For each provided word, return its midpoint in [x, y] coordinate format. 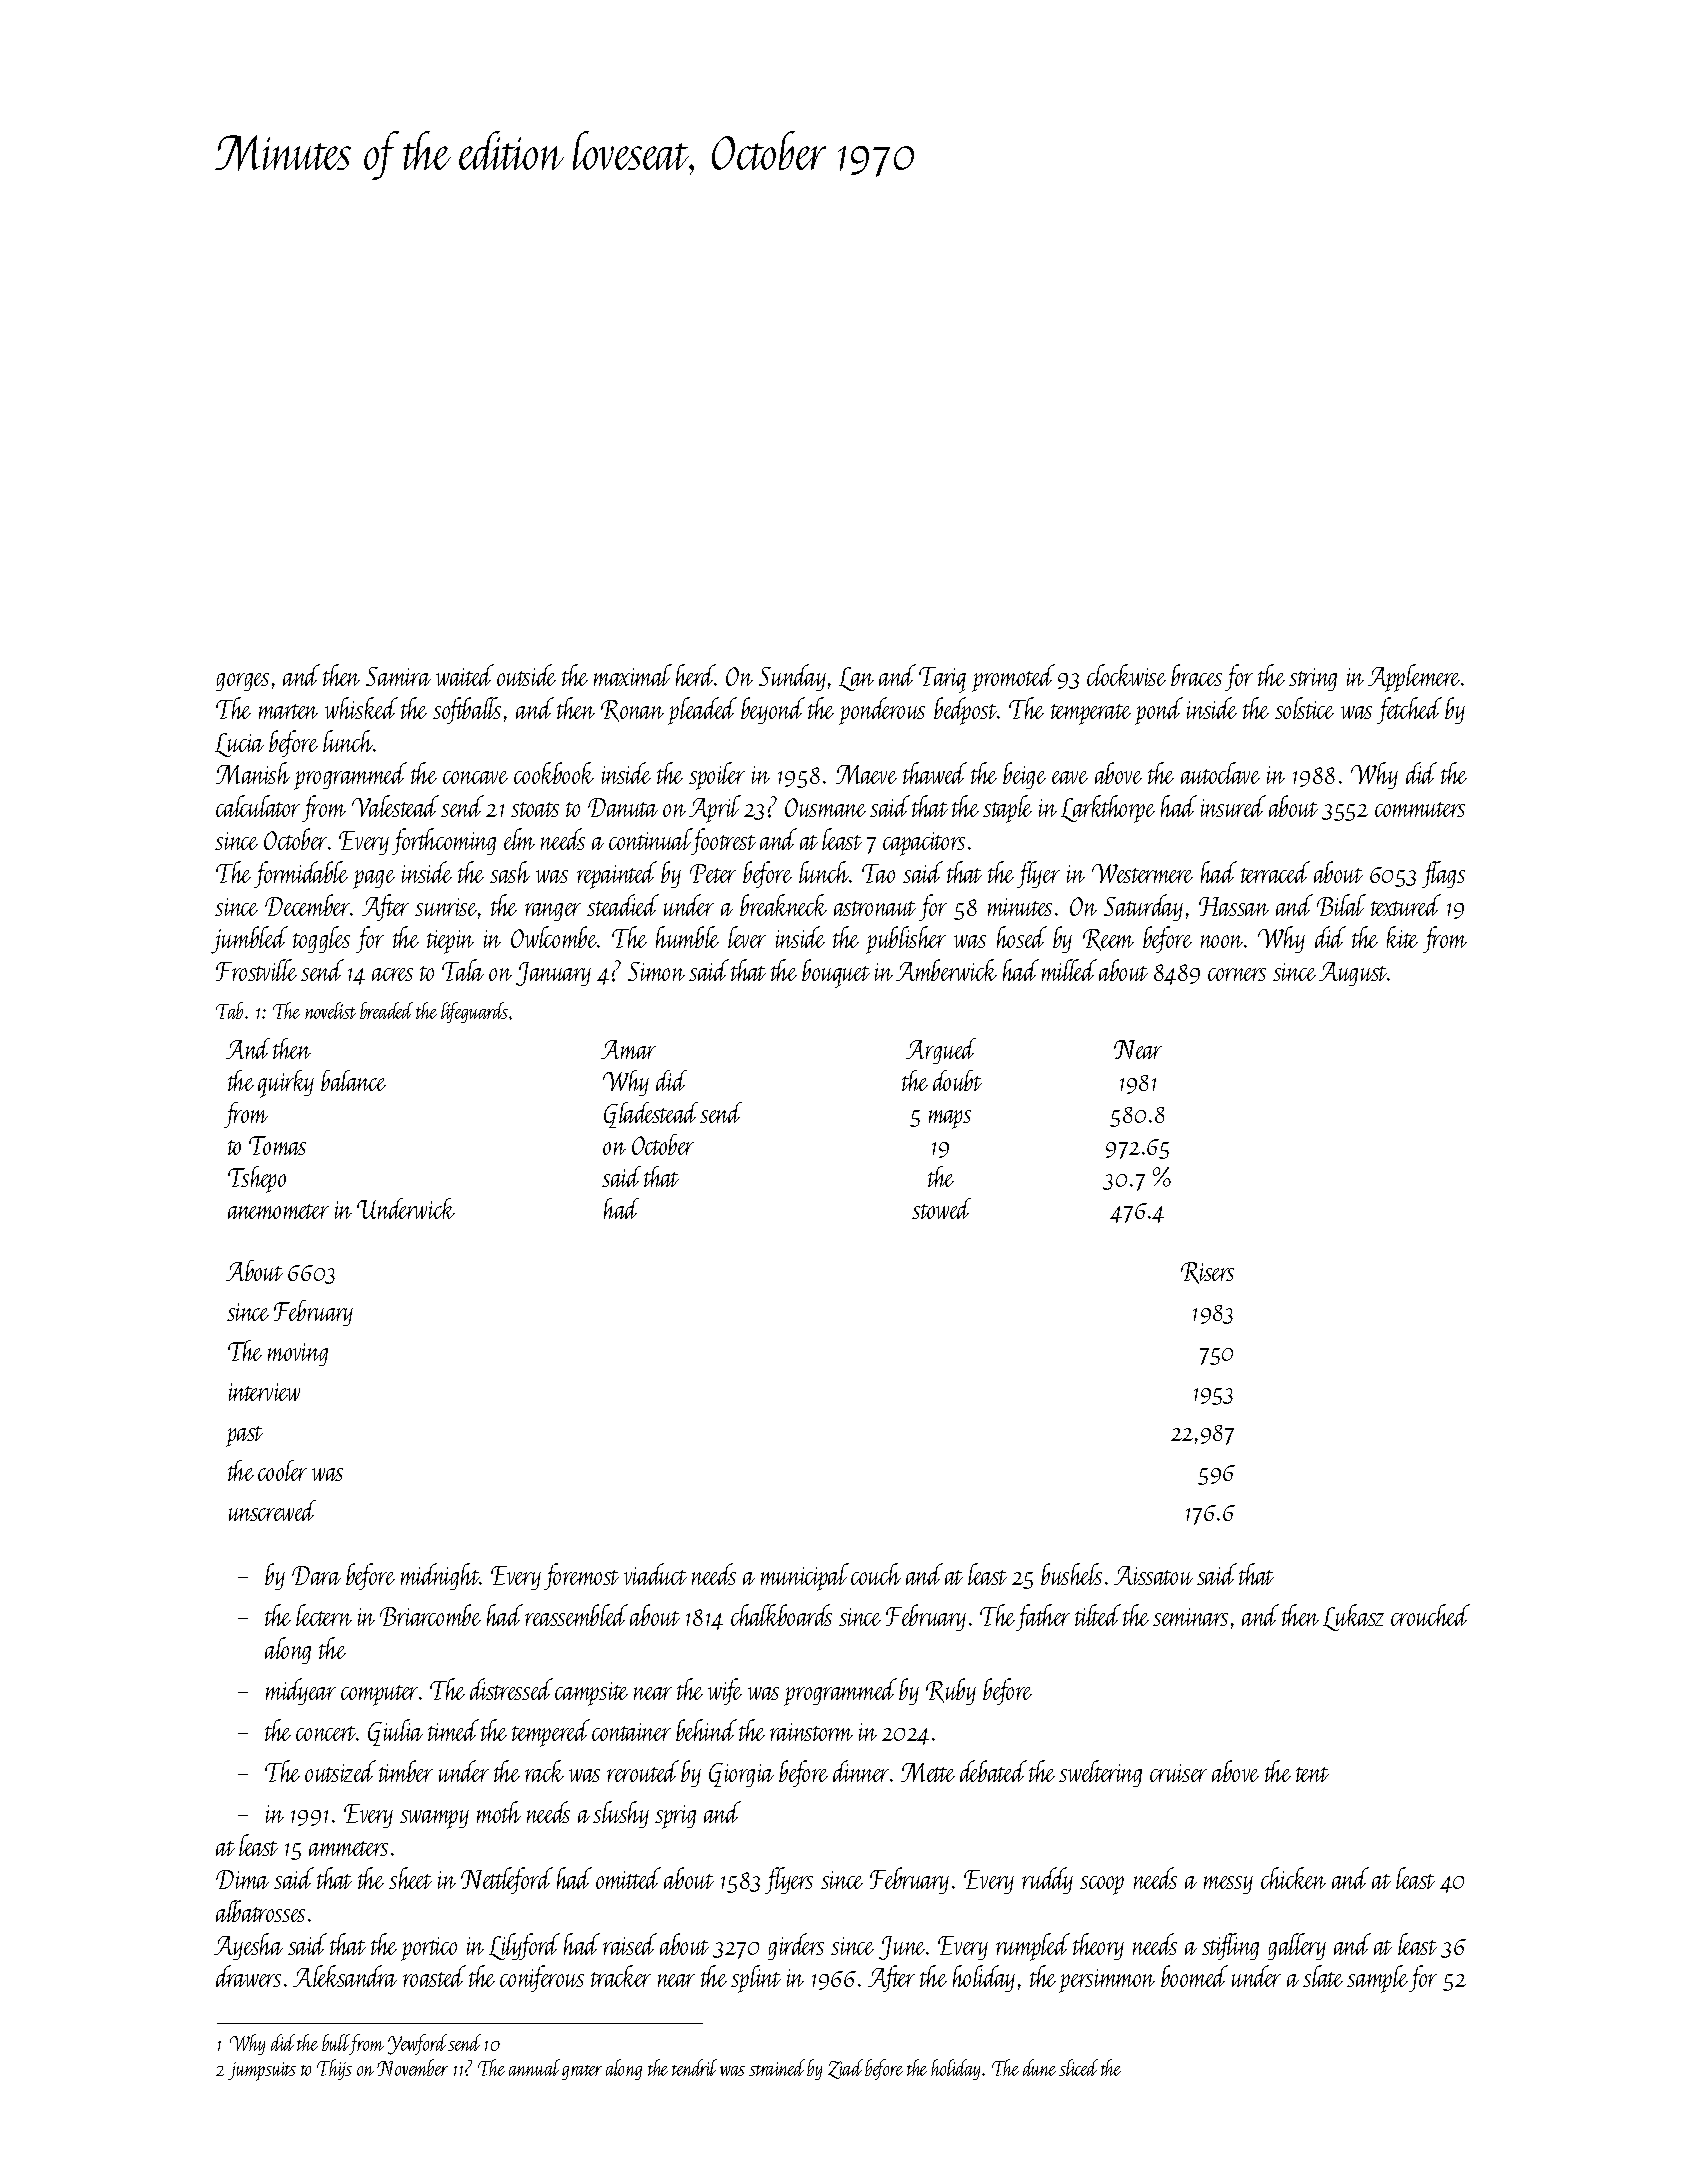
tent [1312, 1774]
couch [876, 1574]
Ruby [951, 1691]
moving [298, 1354]
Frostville [256, 970]
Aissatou [1153, 1575]
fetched [1409, 710]
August [1353, 974]
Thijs [334, 2069]
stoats [535, 809]
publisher [906, 940]
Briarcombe [430, 1615]
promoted [1013, 678]
